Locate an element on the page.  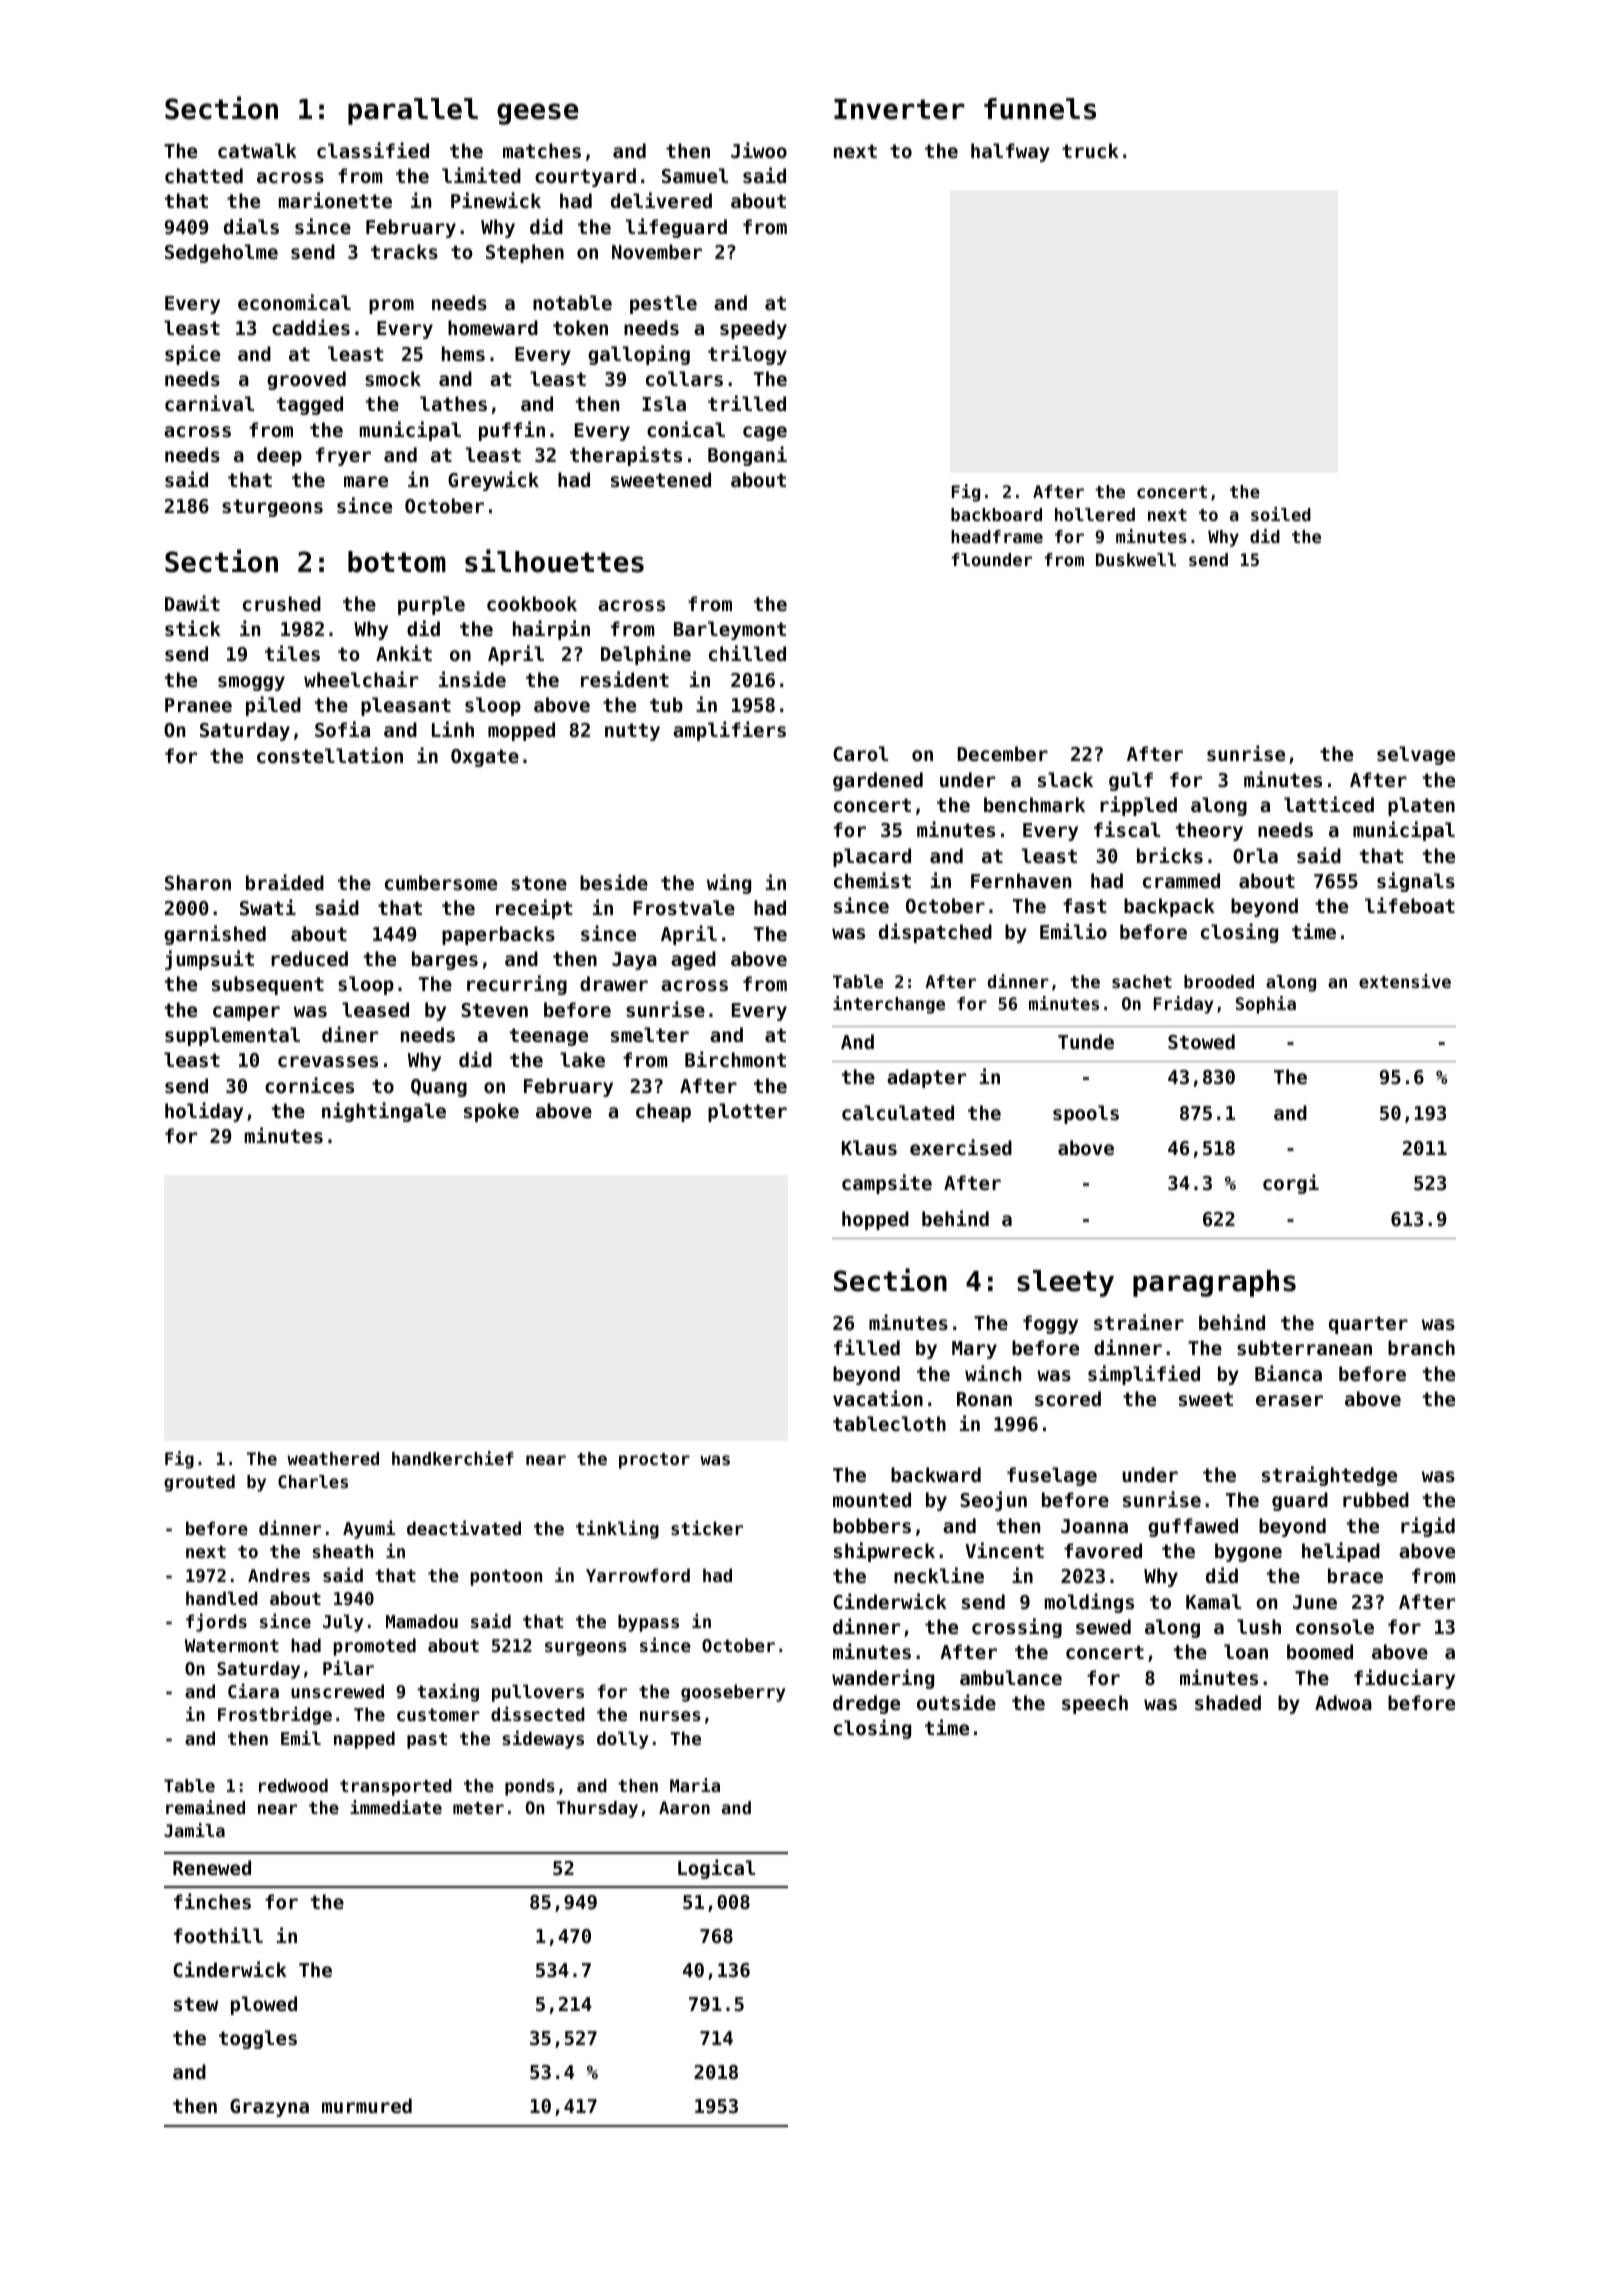
parallel is located at coordinates (413, 111).
